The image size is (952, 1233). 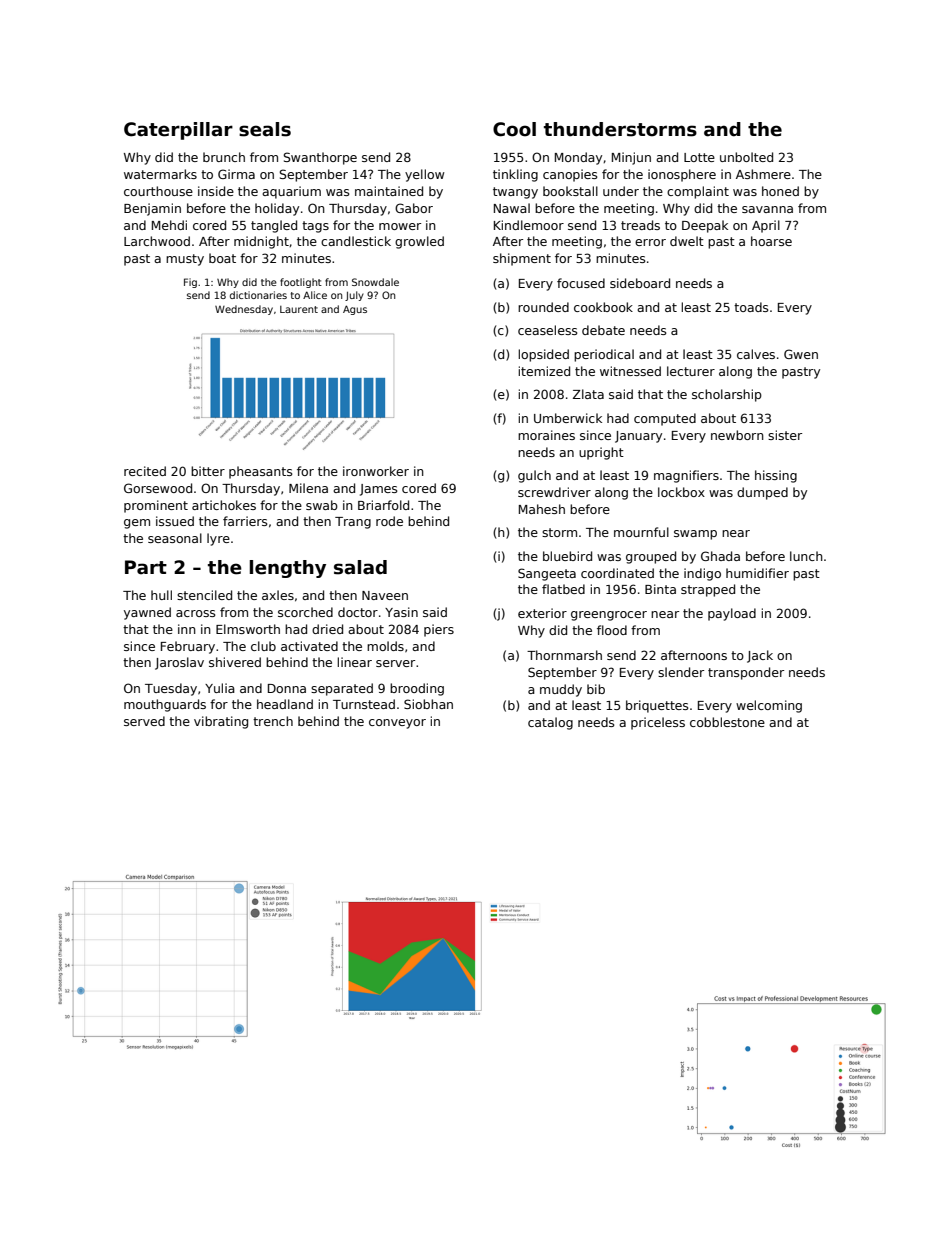 I want to click on calves, so click(x=756, y=354).
